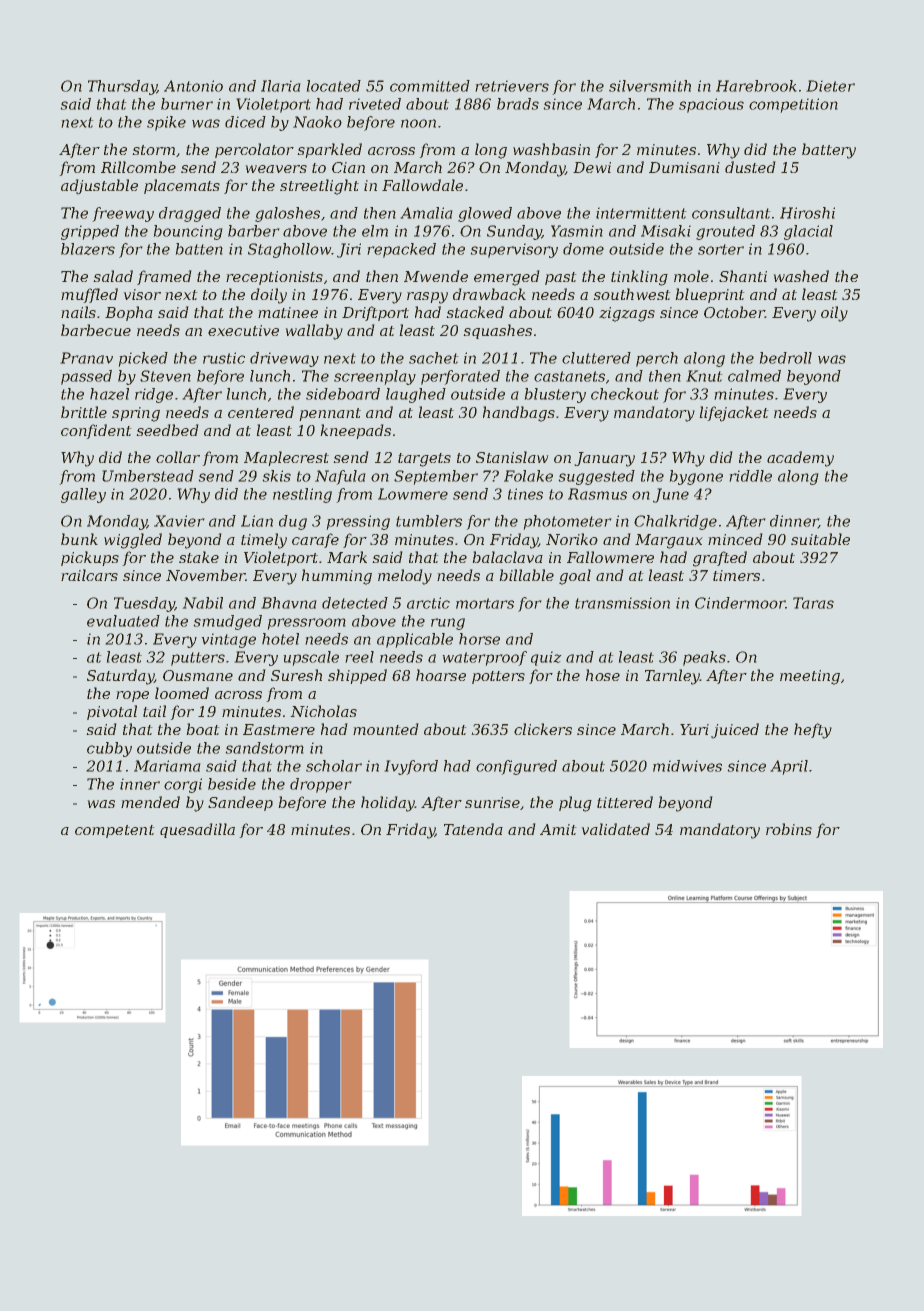 The width and height of the screenshot is (924, 1311). Describe the element at coordinates (473, 829) in the screenshot. I see `Tatenda` at that location.
